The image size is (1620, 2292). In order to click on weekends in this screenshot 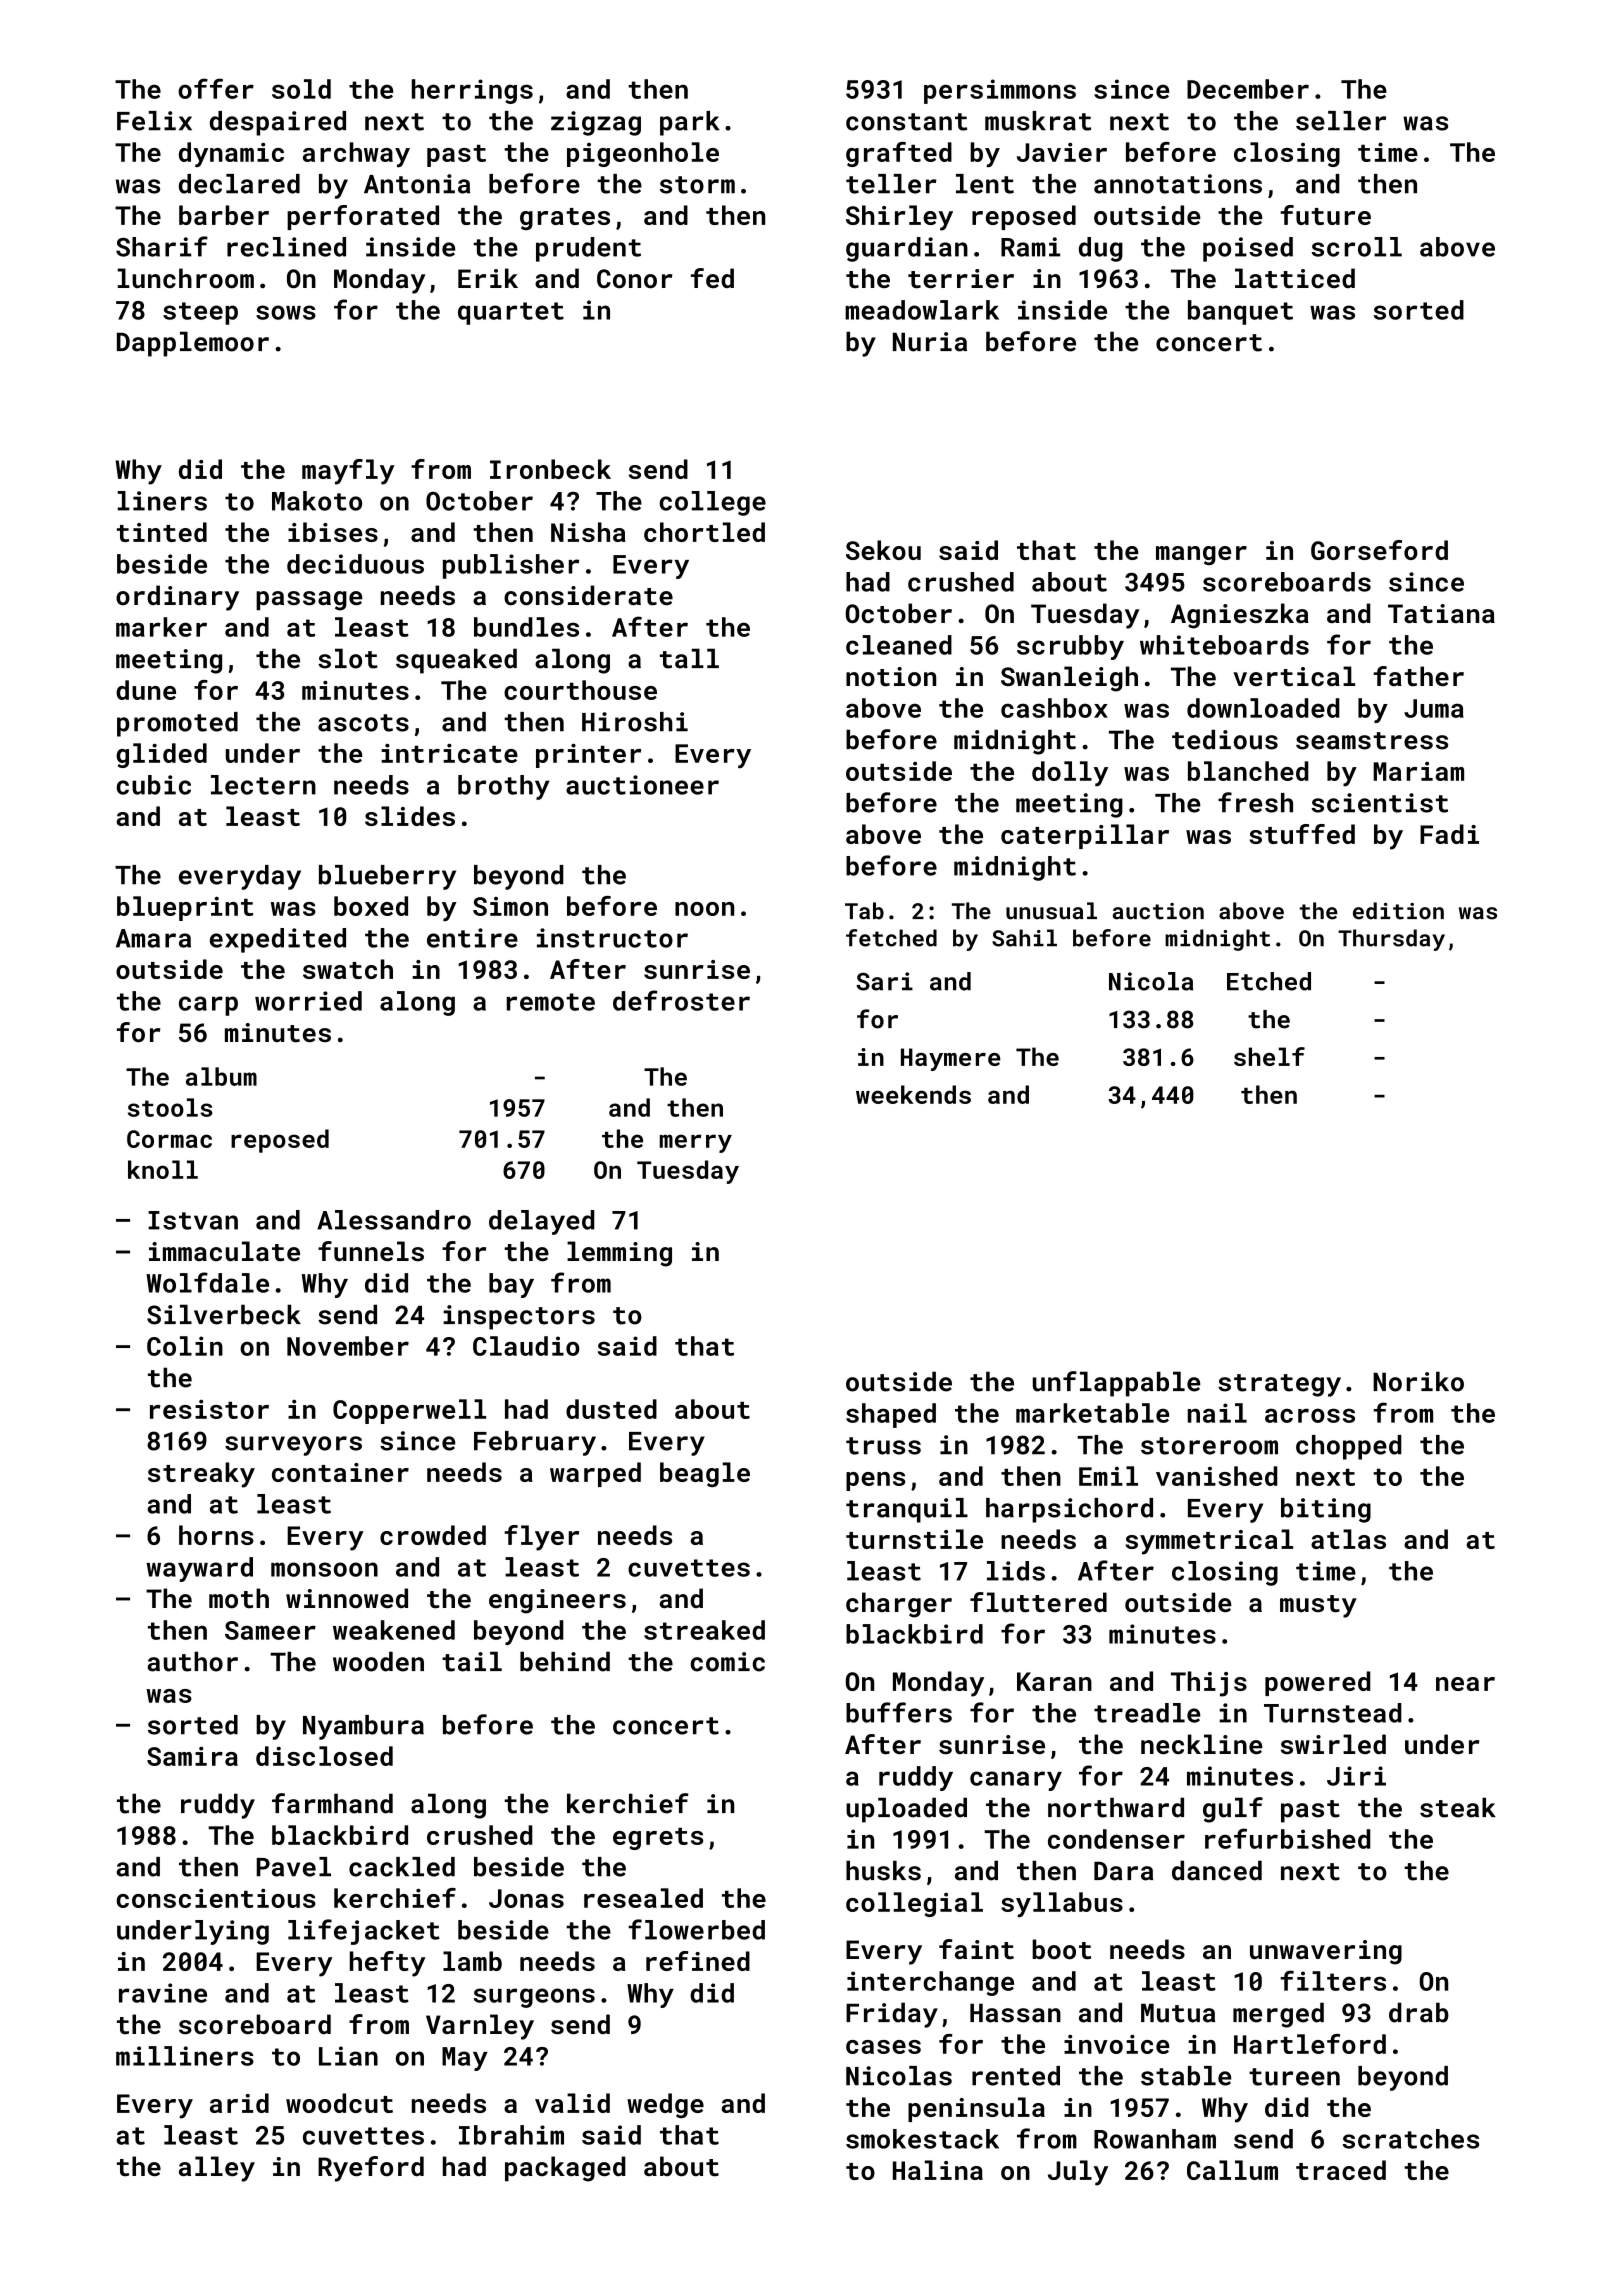, I will do `click(913, 1094)`.
